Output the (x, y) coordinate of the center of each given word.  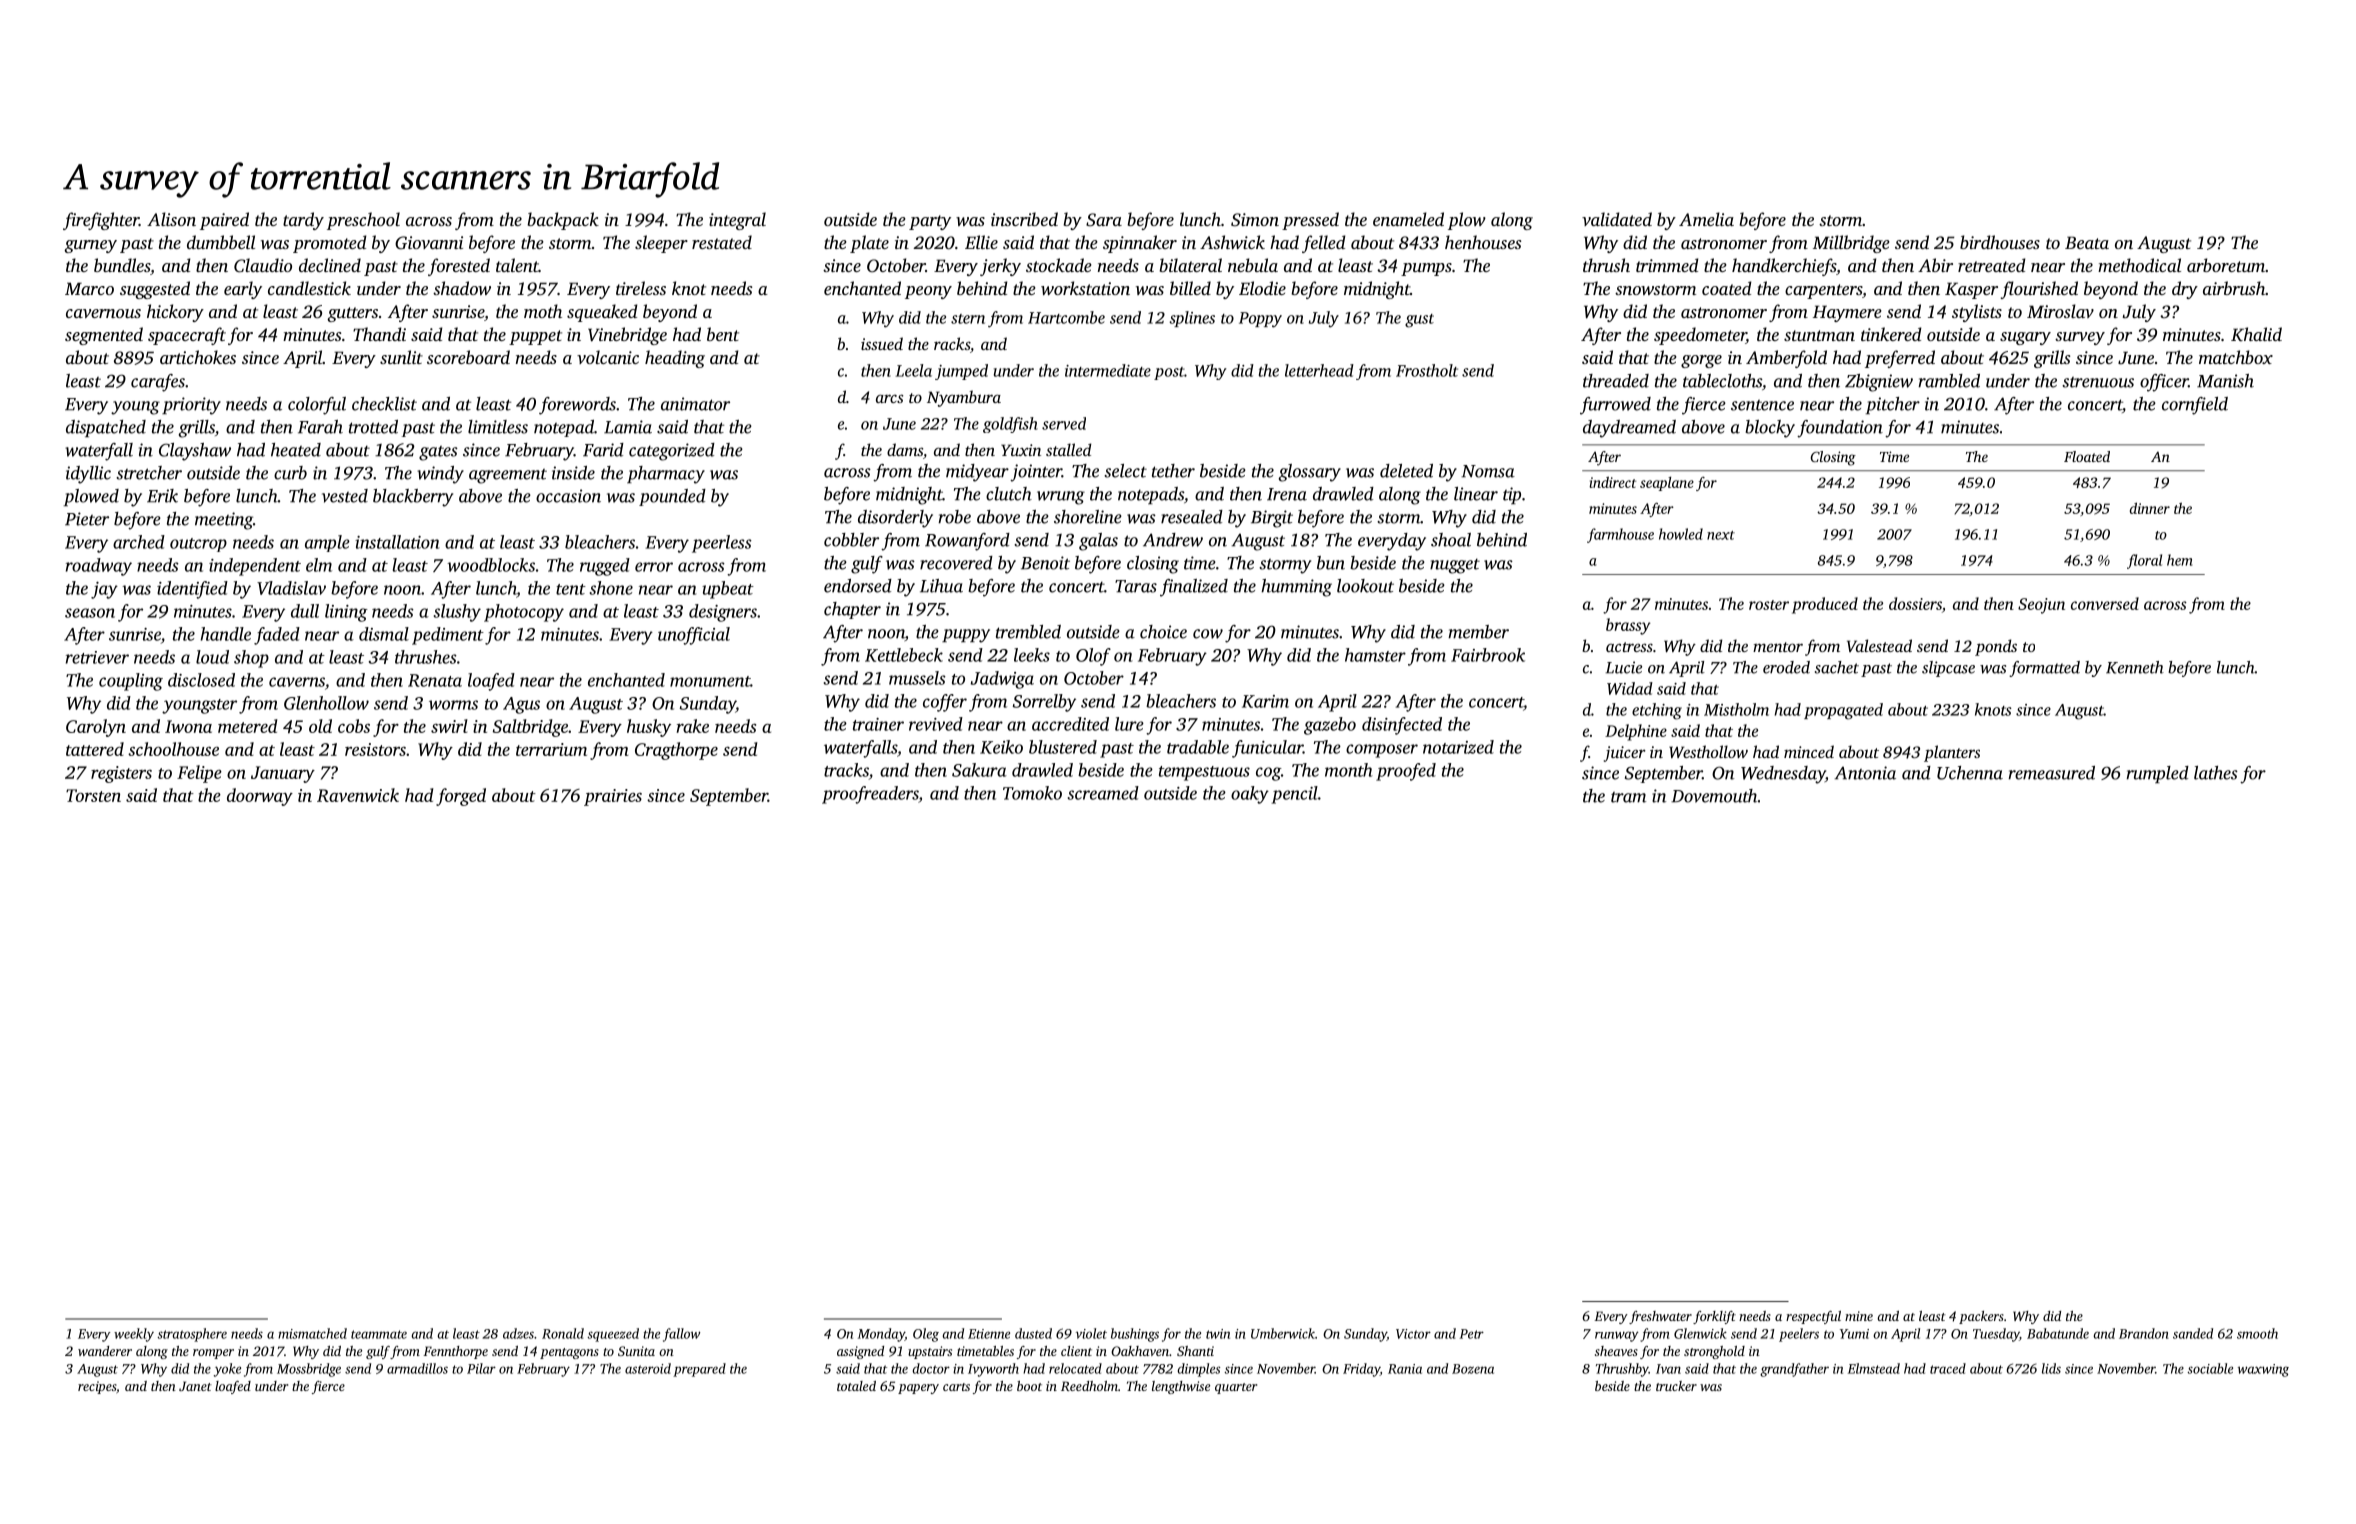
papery (918, 1389)
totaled (856, 1386)
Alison (171, 219)
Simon (1255, 220)
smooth (2257, 1333)
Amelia (1706, 219)
